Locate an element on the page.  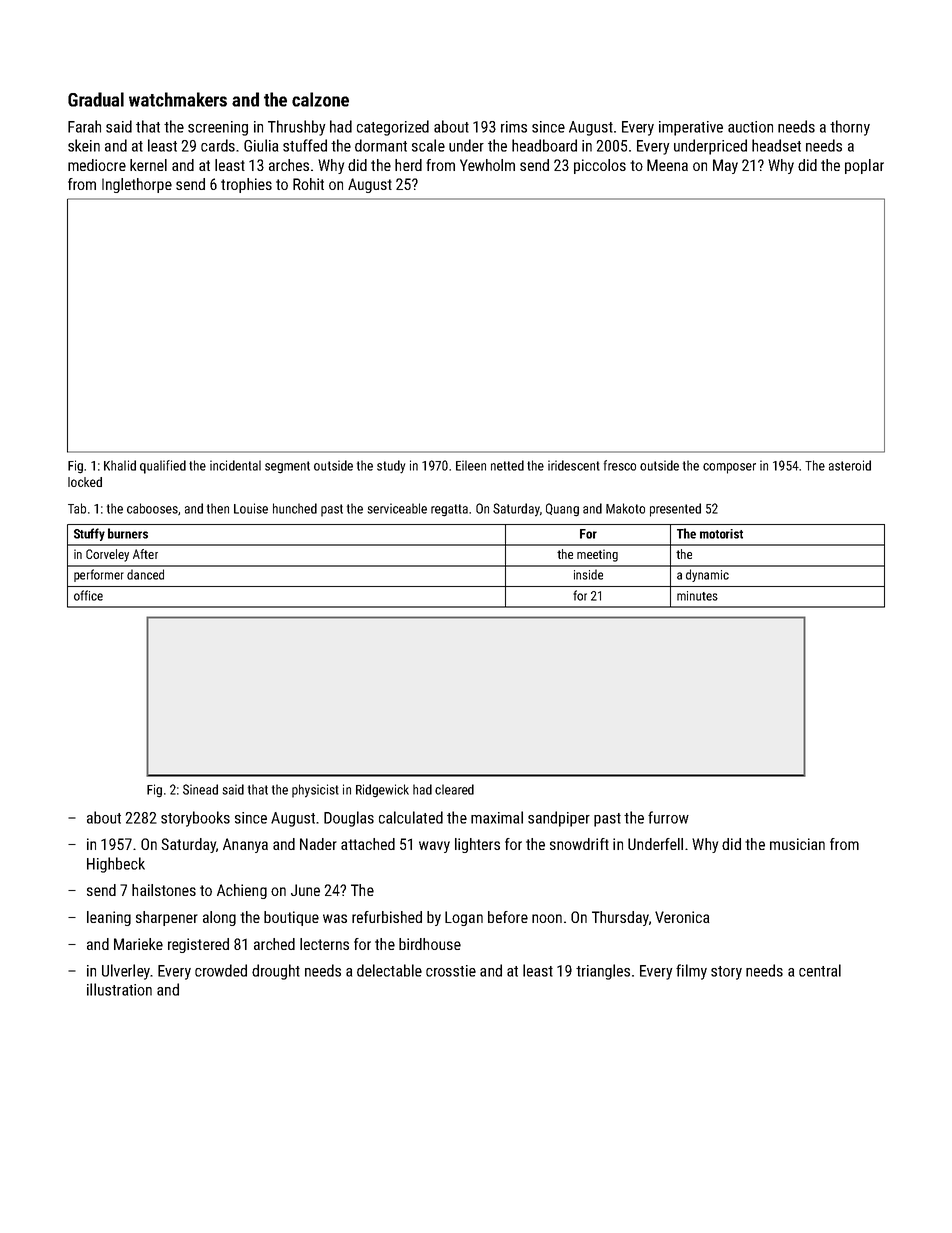
musician is located at coordinates (797, 844).
